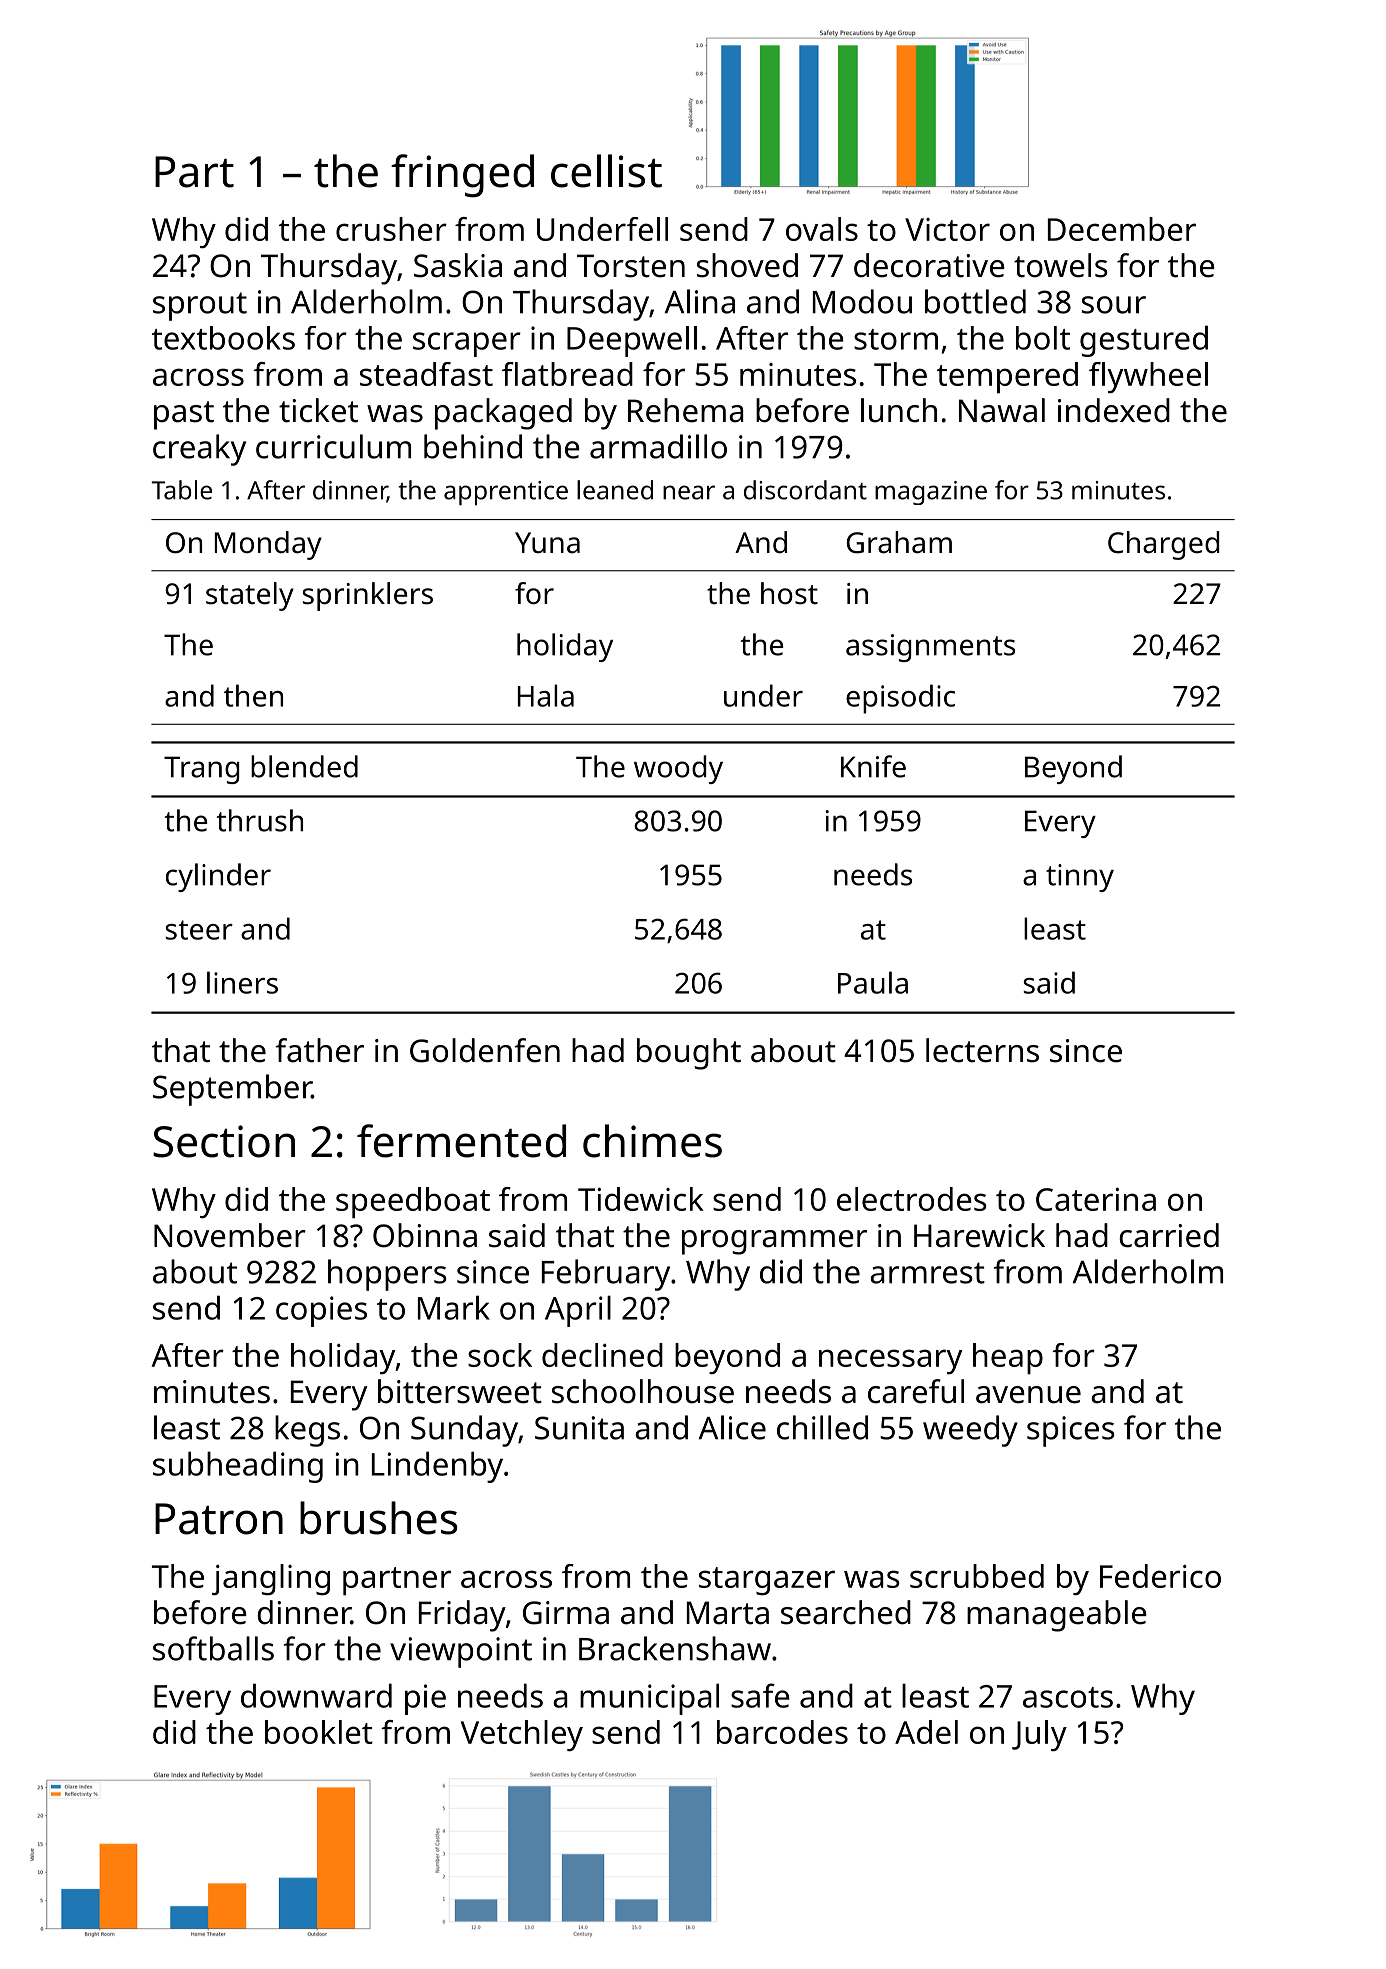 The width and height of the screenshot is (1386, 1969). What do you see at coordinates (873, 982) in the screenshot?
I see `Paula` at bounding box center [873, 982].
